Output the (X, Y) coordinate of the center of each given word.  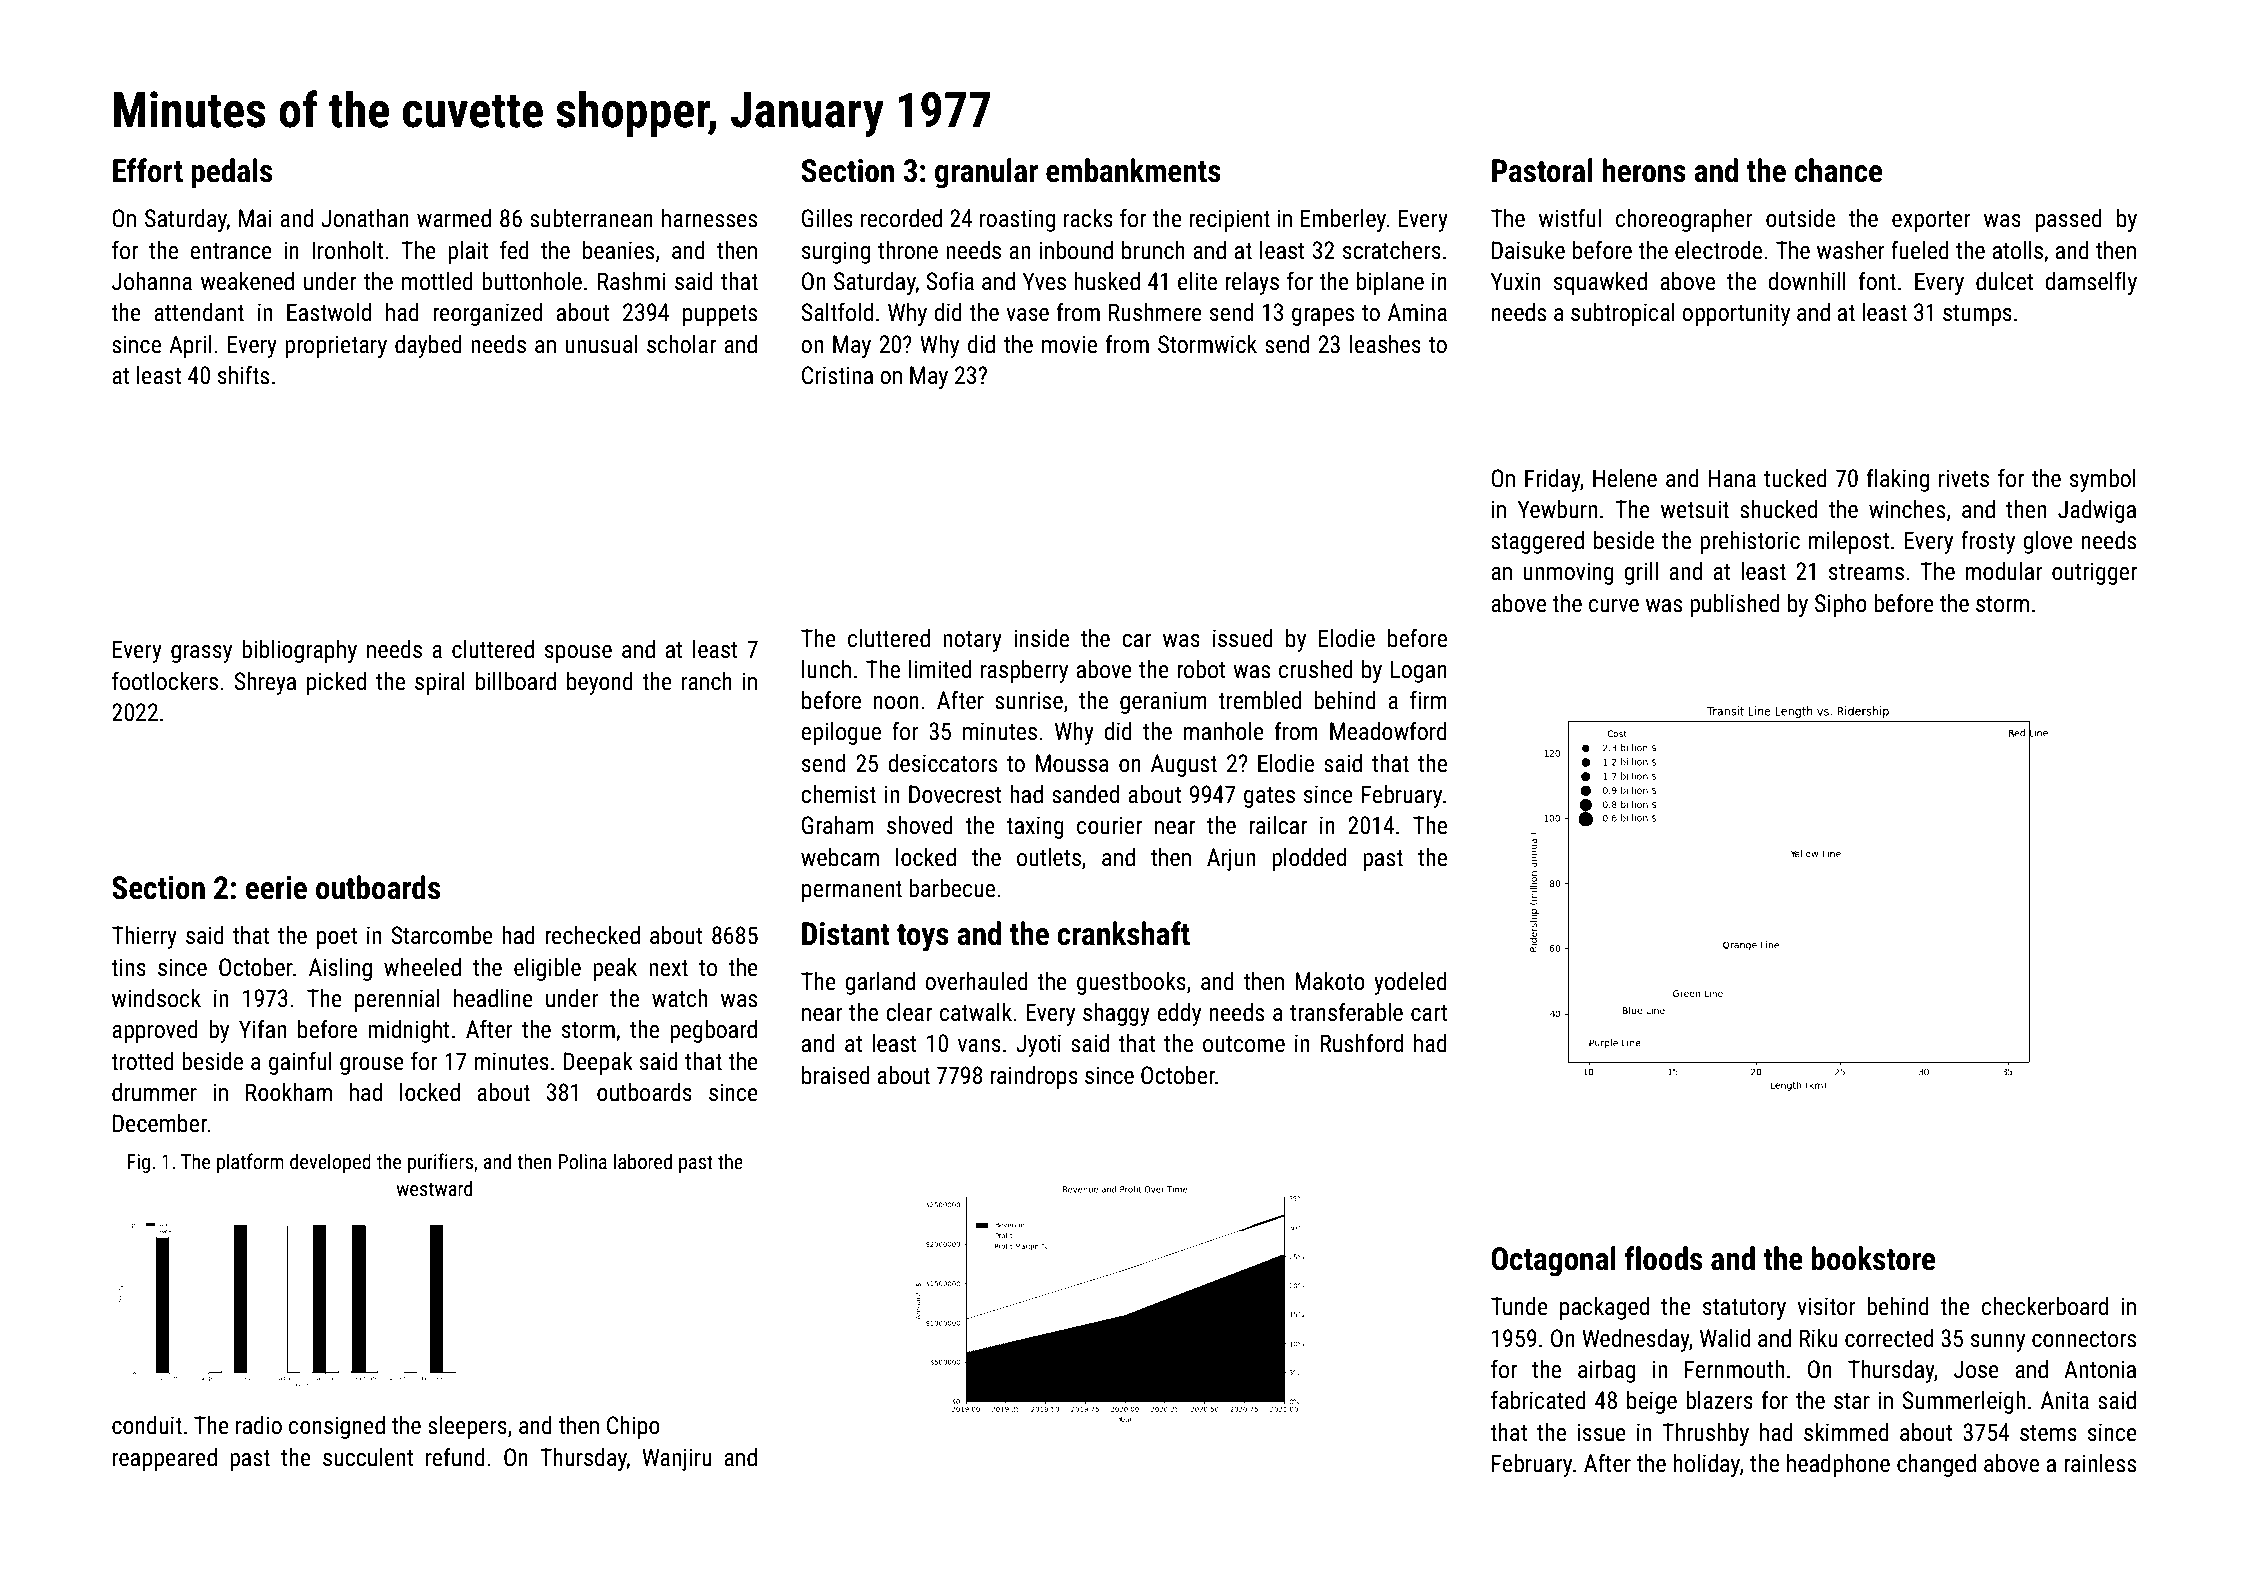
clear (909, 1012)
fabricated (1538, 1400)
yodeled (1410, 983)
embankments (1133, 170)
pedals (232, 173)
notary (972, 641)
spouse (578, 654)
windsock (156, 998)
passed (2069, 220)
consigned (337, 1427)
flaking (1898, 480)
